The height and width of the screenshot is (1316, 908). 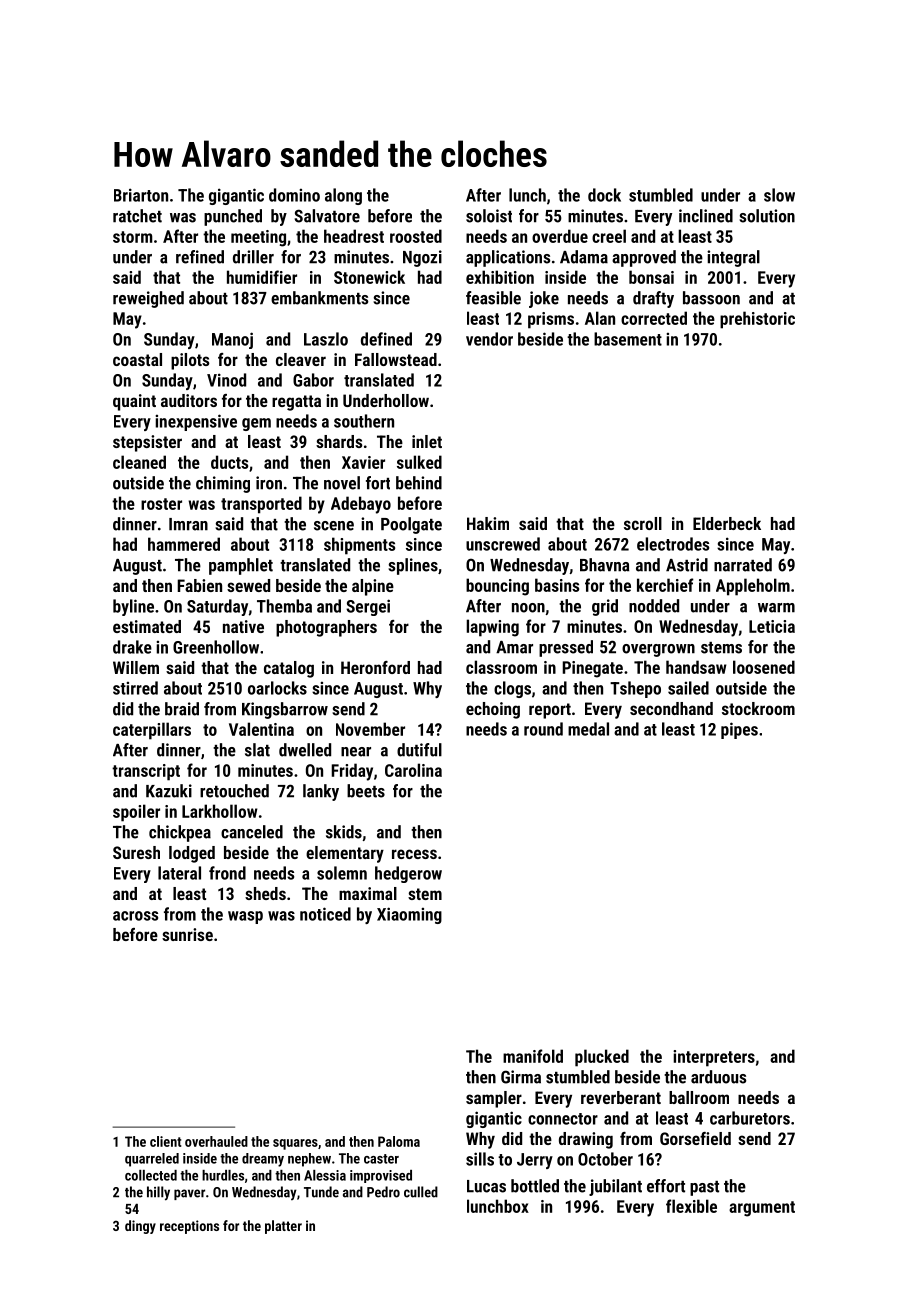 I want to click on soloist, so click(x=489, y=216).
